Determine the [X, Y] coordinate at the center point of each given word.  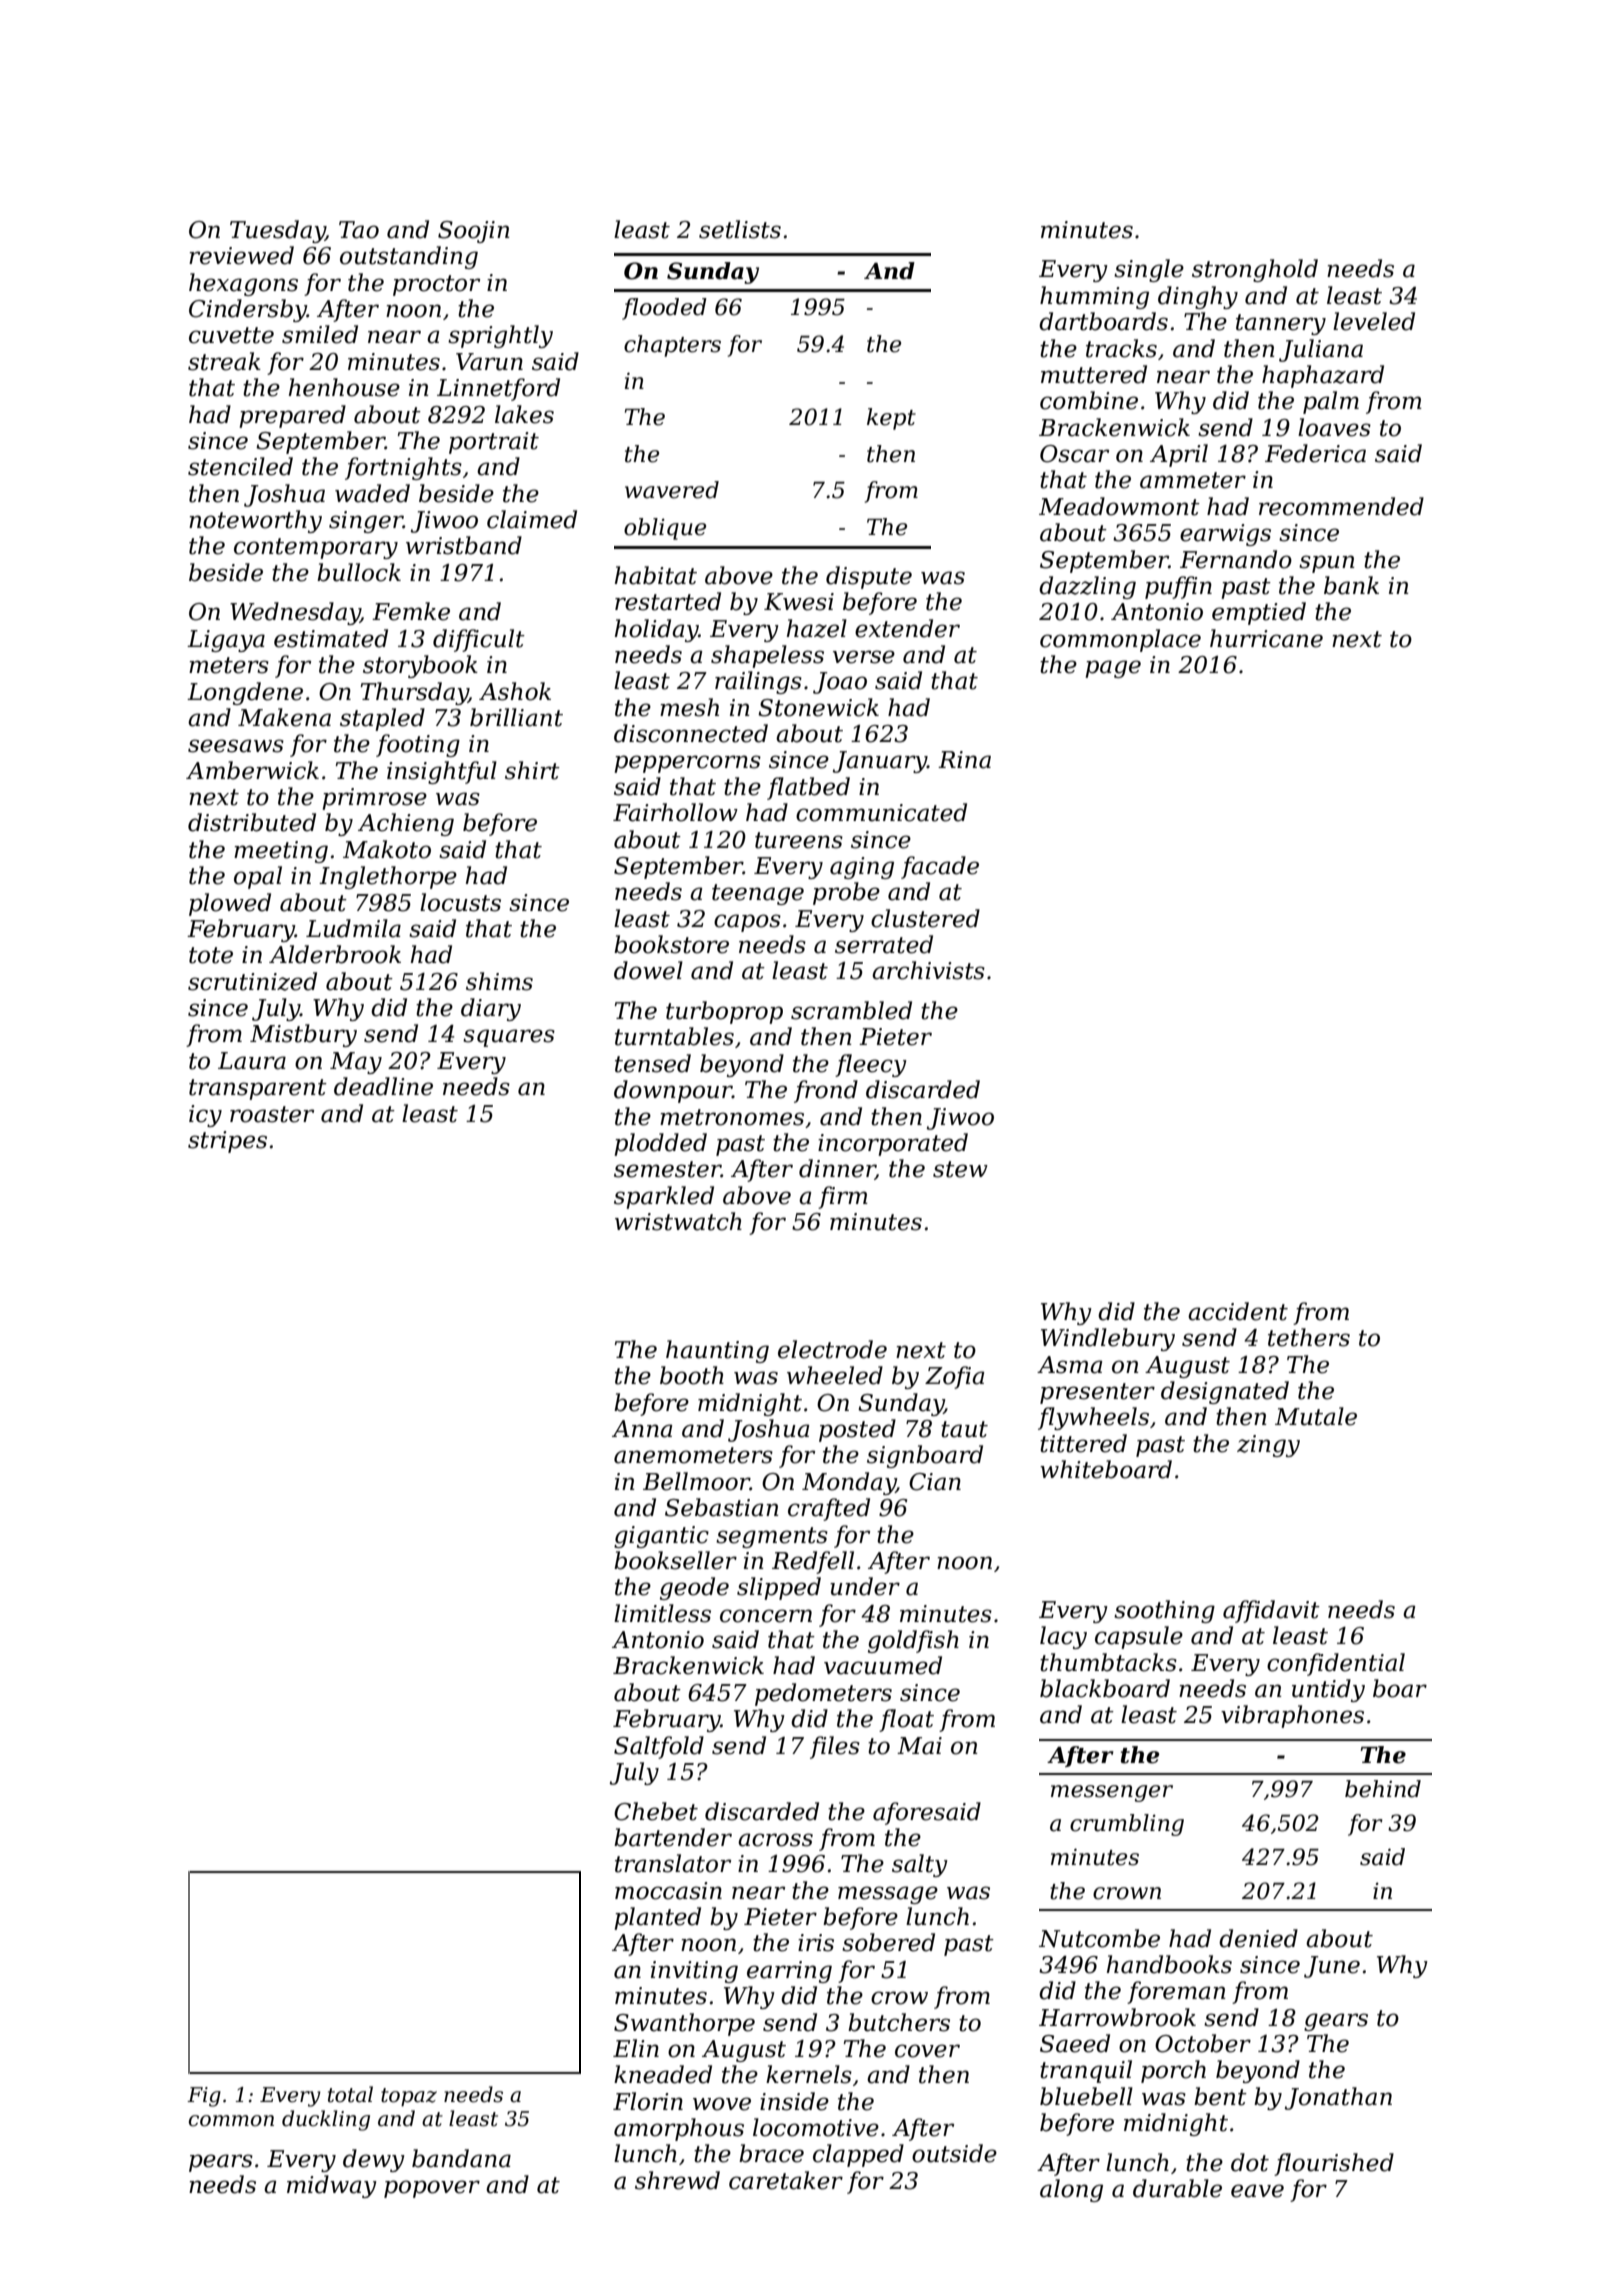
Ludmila [353, 928]
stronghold [1255, 270]
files [835, 1747]
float [906, 1720]
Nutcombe [1099, 1938]
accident [1238, 1311]
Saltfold [659, 1747]
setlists [740, 229]
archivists [928, 970]
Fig [204, 2097]
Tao [359, 230]
